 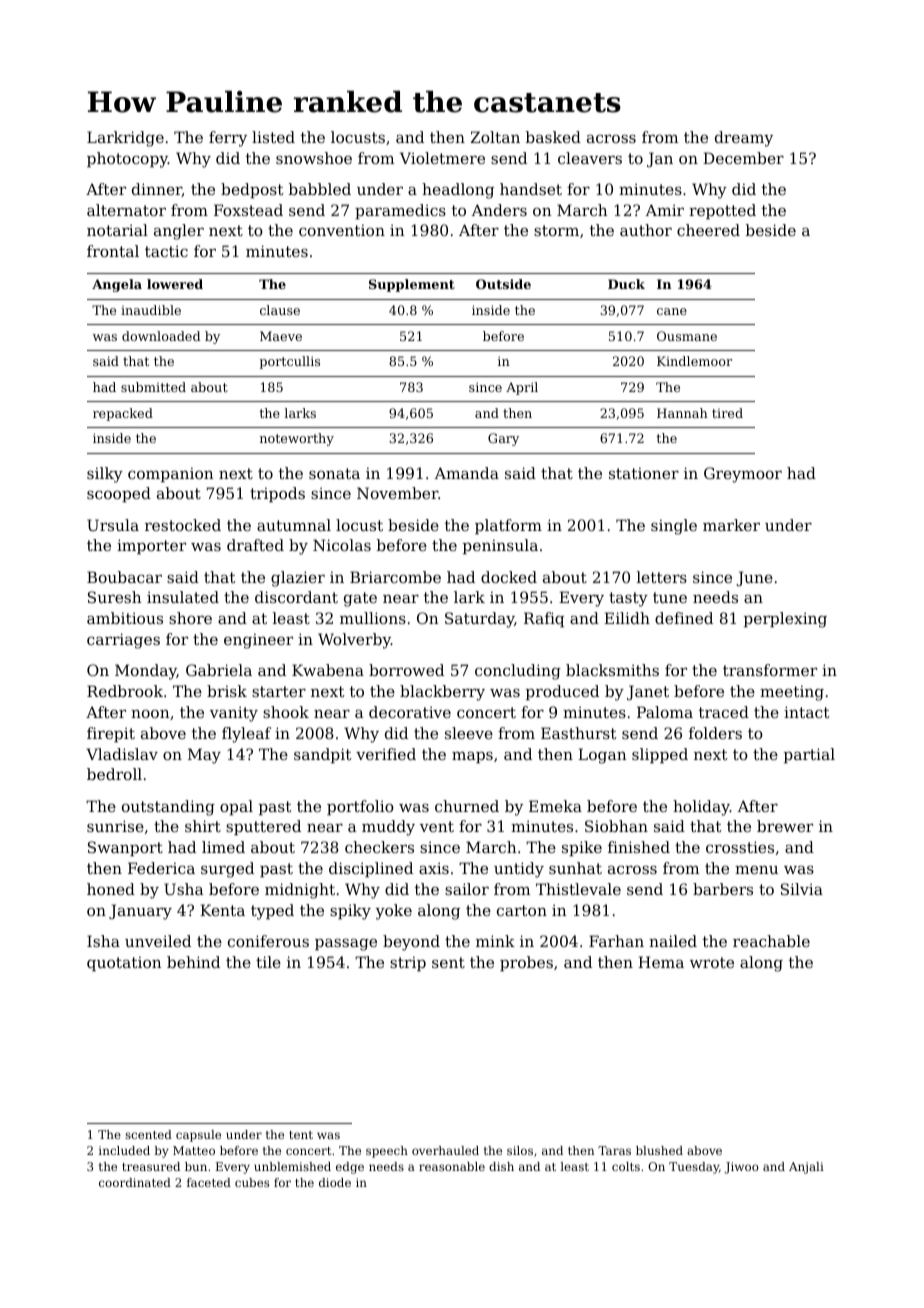 I want to click on coordinated, so click(x=135, y=1182).
